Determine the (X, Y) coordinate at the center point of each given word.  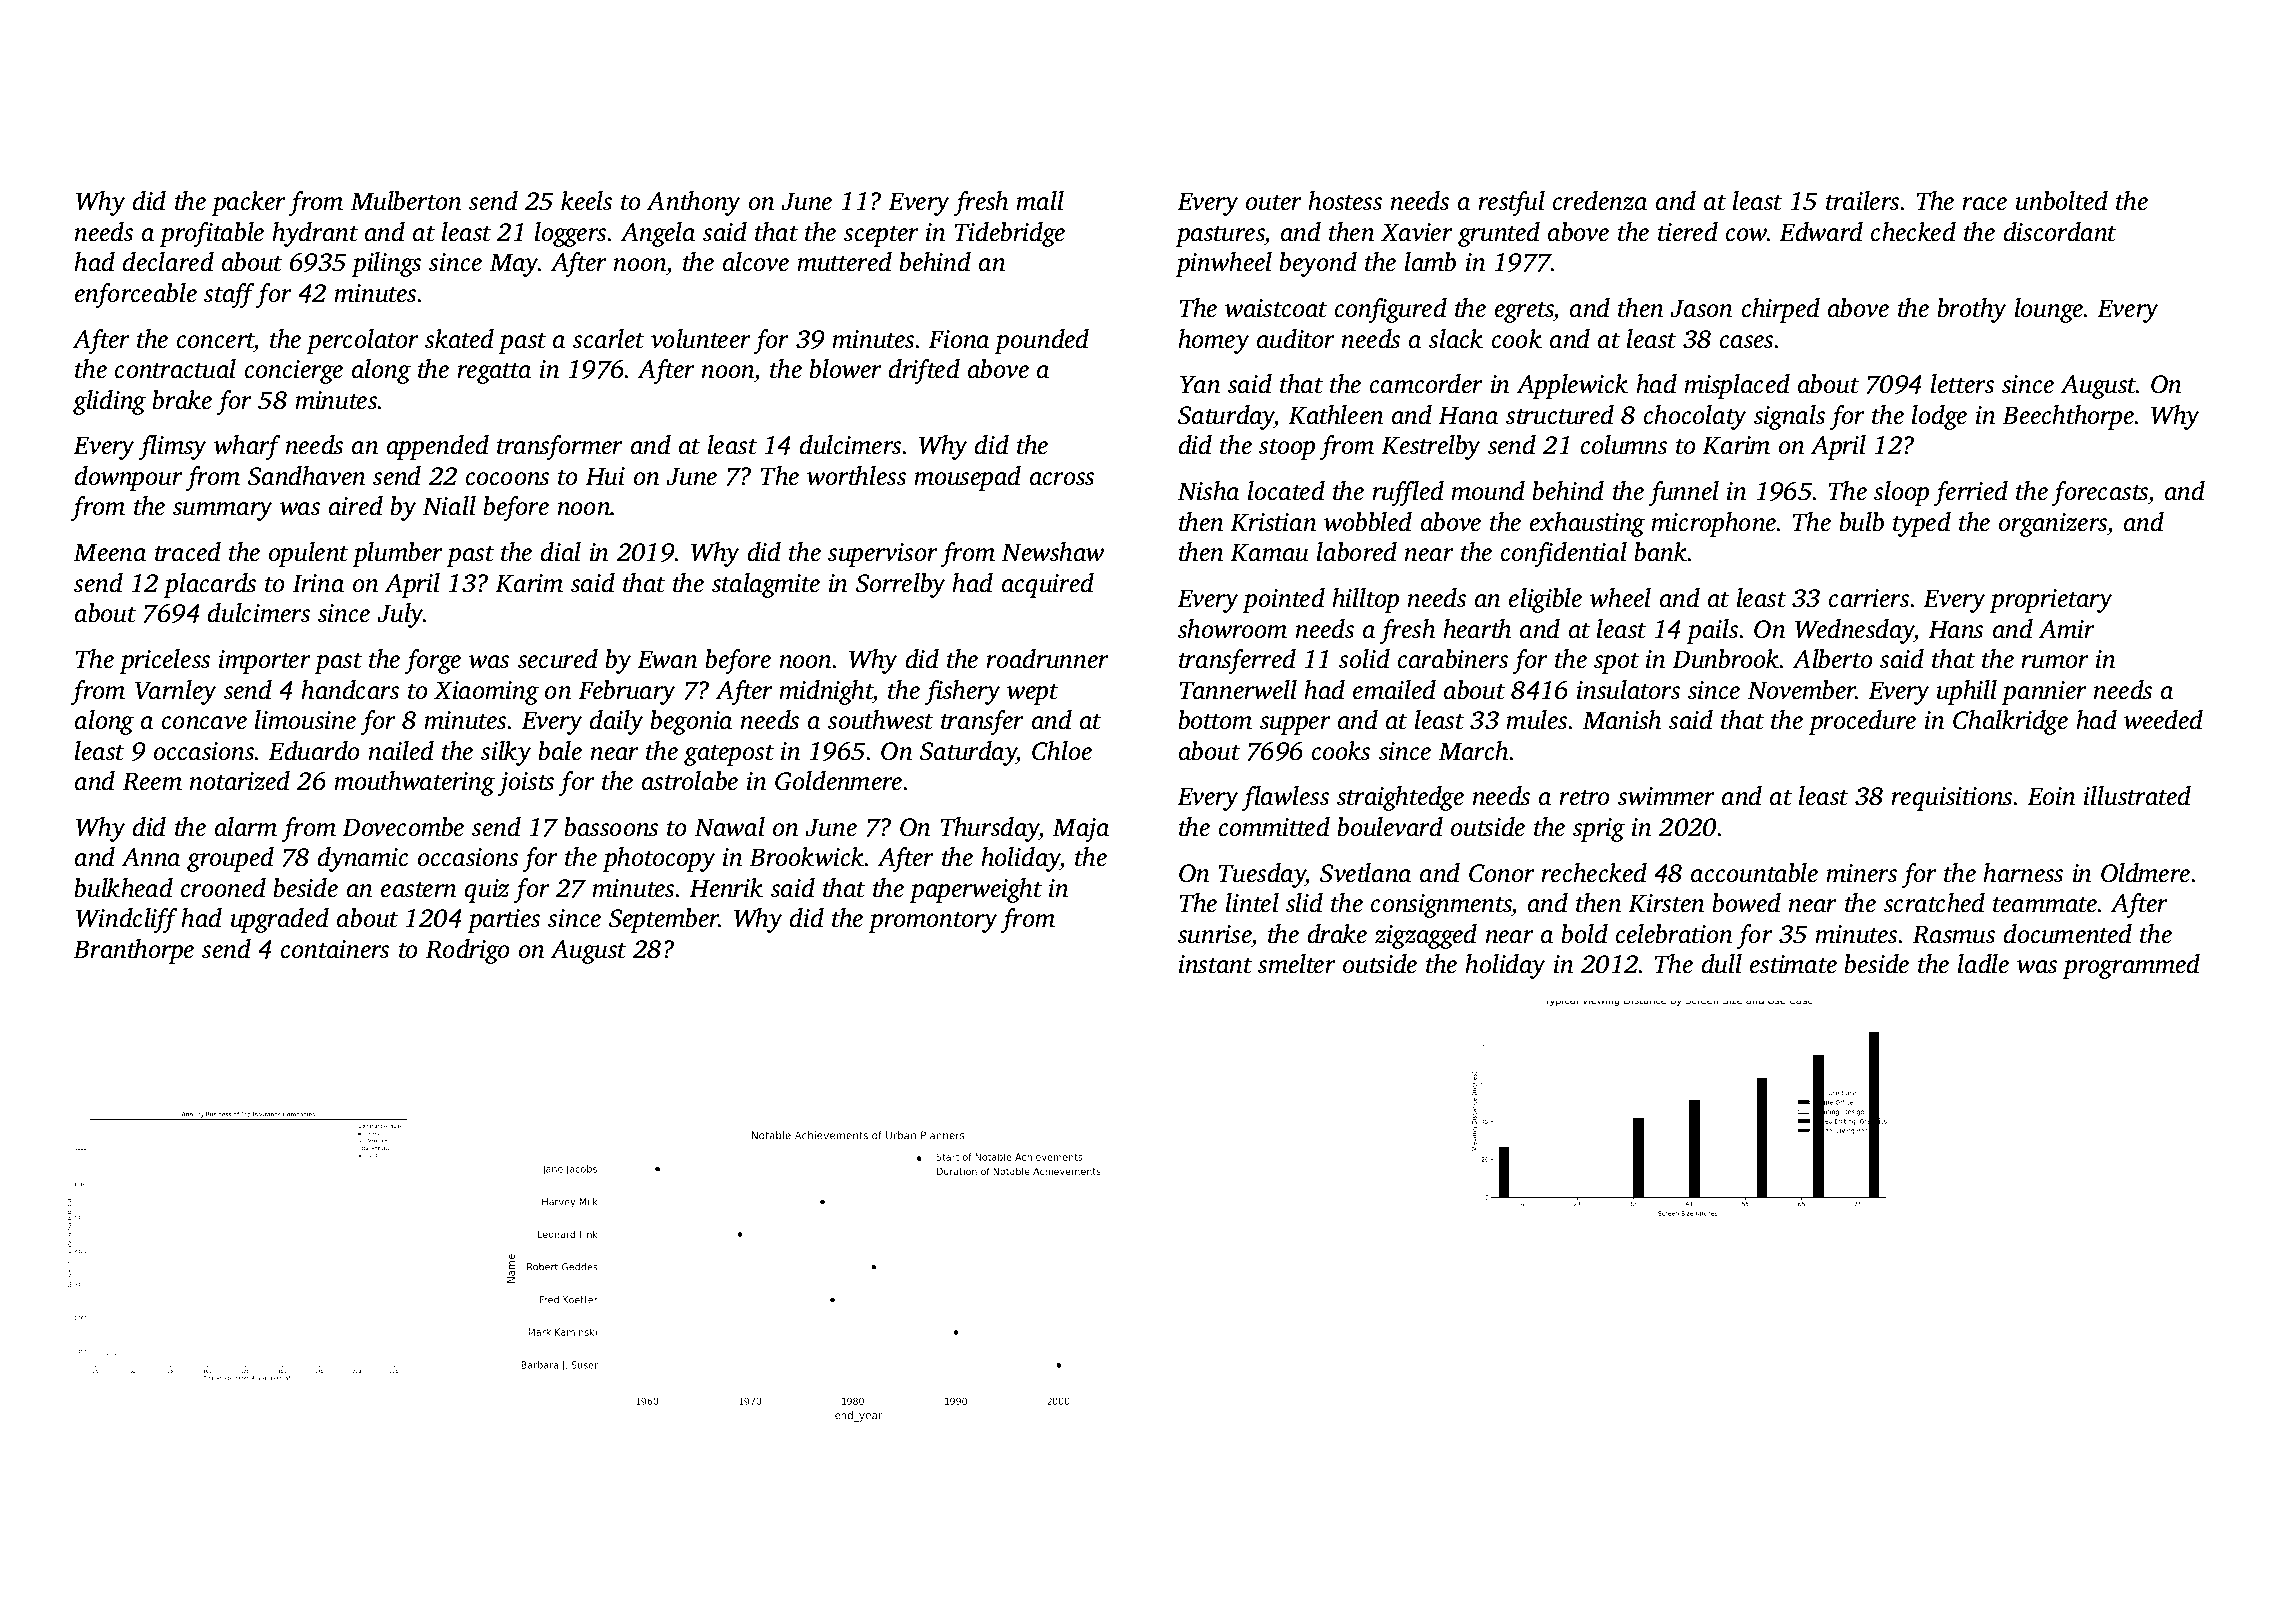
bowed (1746, 903)
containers (335, 949)
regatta (494, 373)
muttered (844, 262)
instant (1215, 964)
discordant (2060, 232)
